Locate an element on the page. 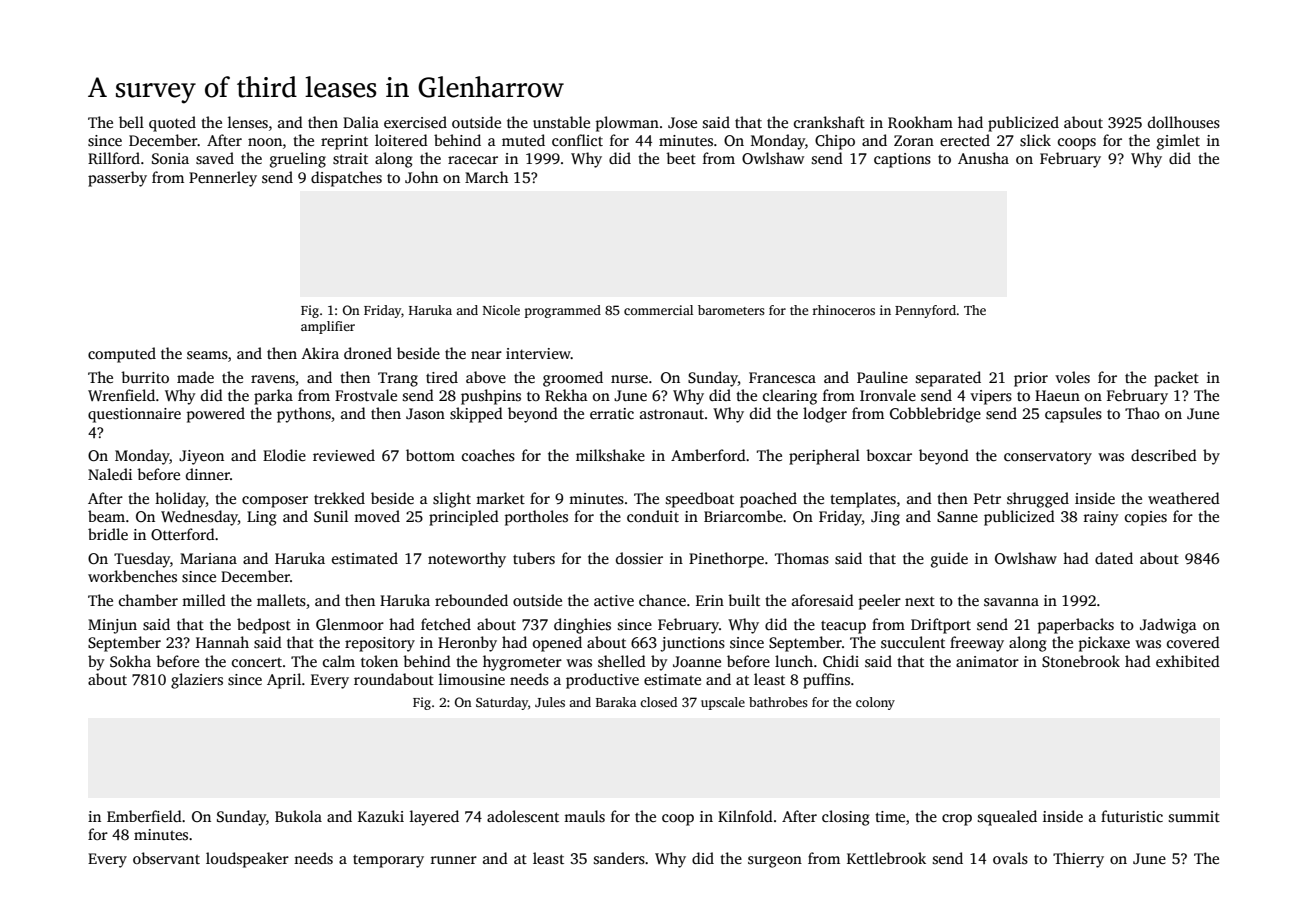 The height and width of the document is (924, 1308). guide is located at coordinates (949, 560).
